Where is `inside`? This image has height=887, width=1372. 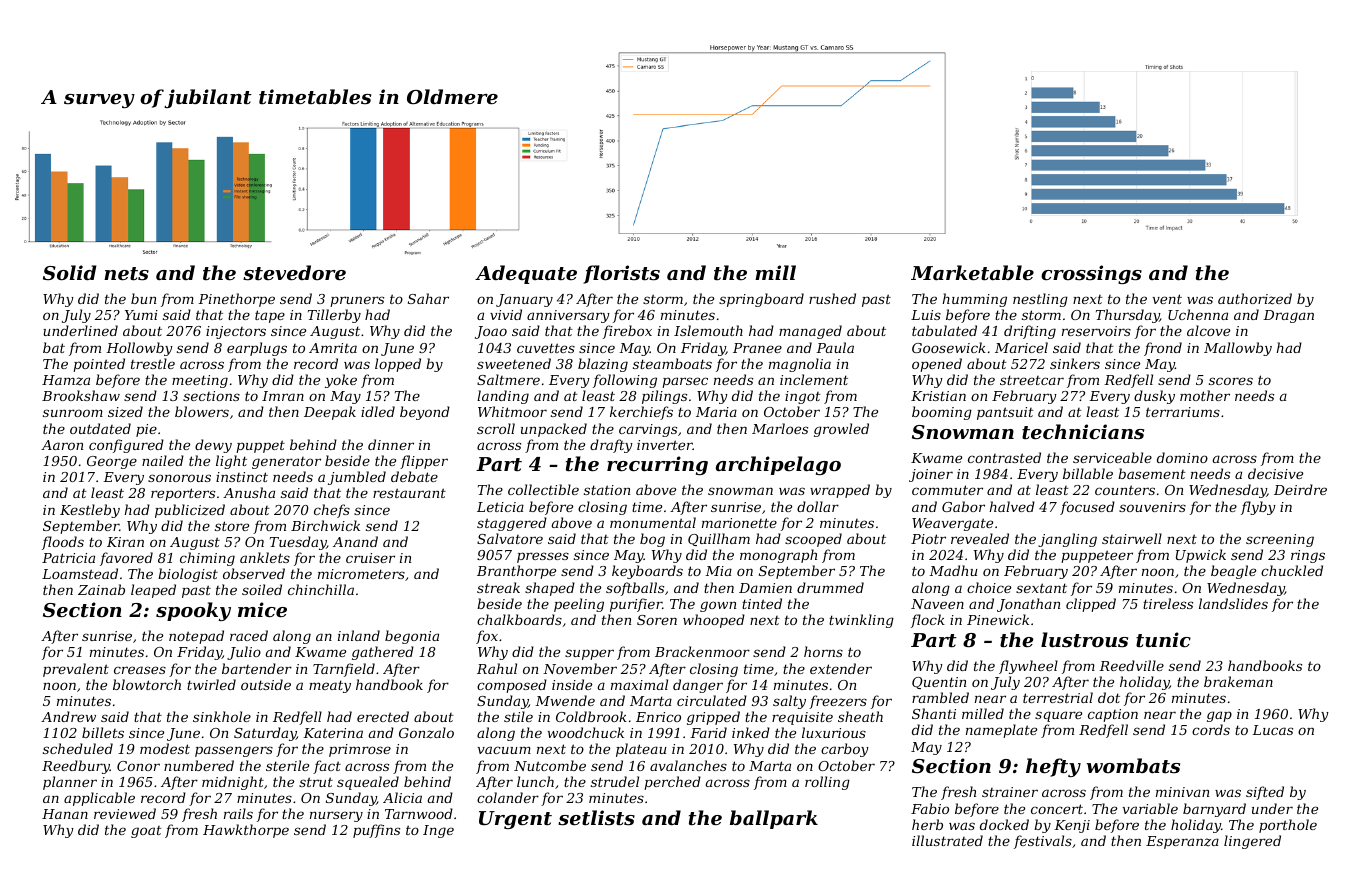 inside is located at coordinates (572, 684).
